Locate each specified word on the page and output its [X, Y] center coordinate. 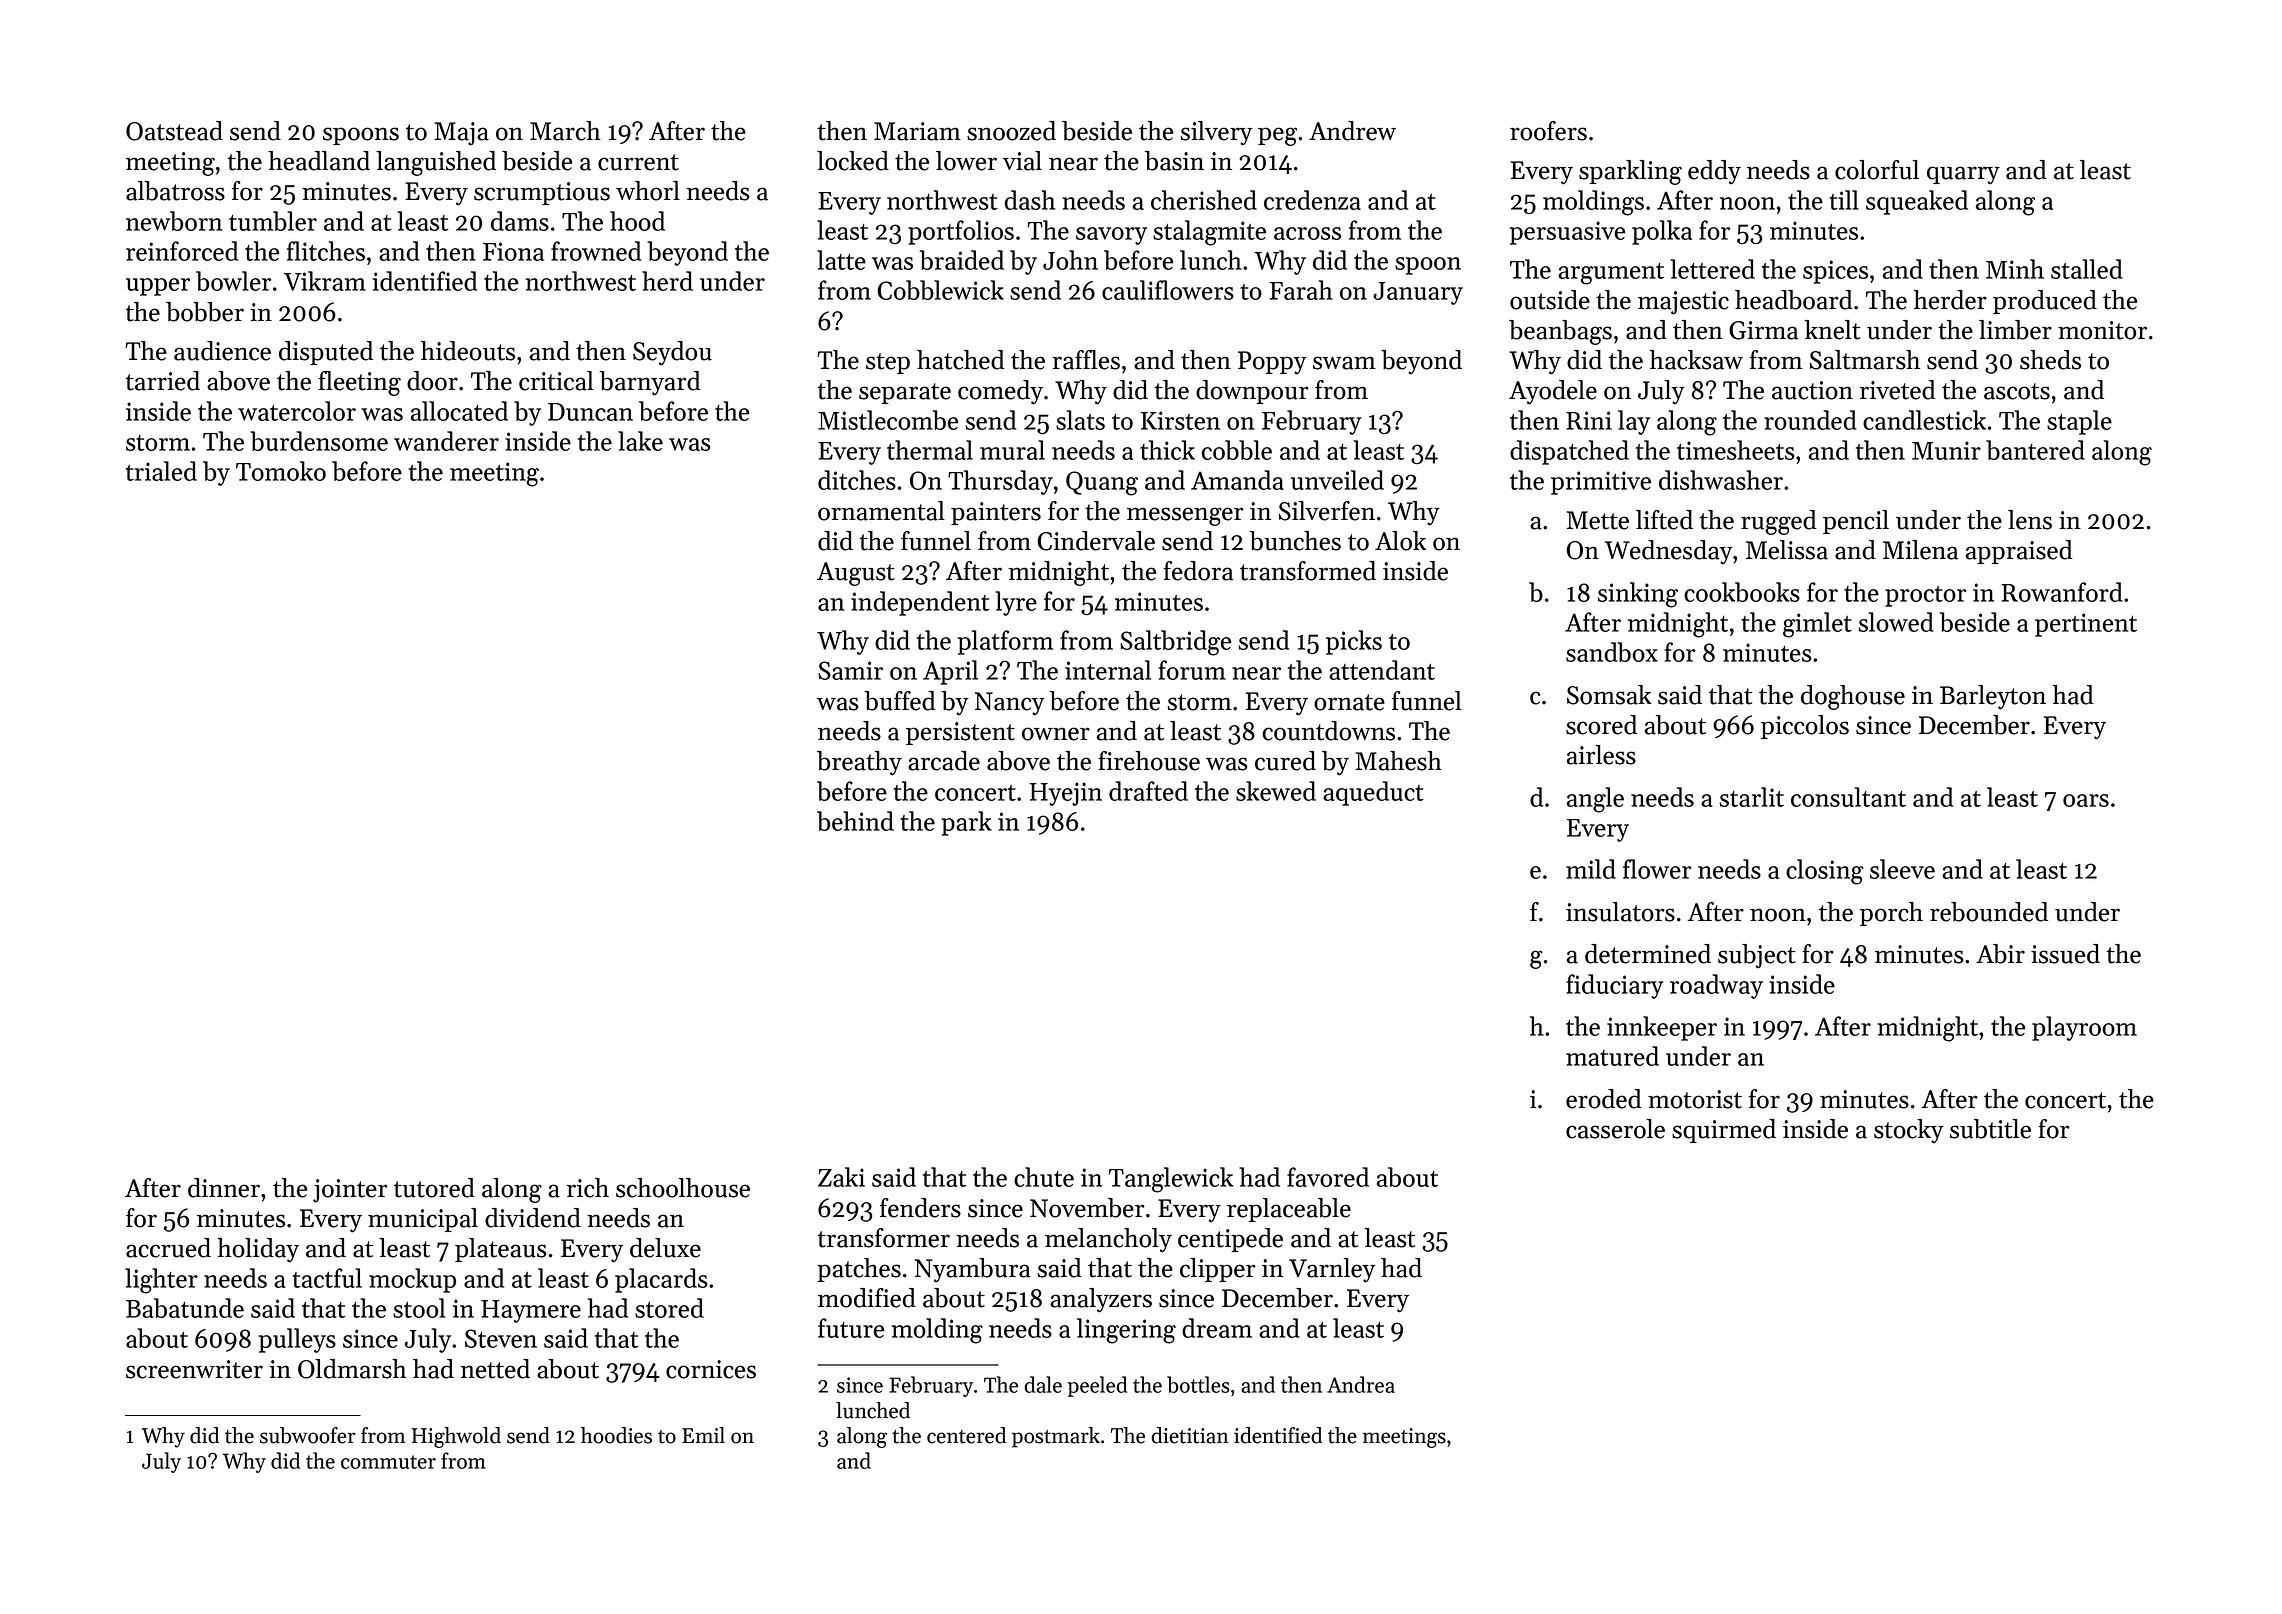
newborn [174, 221]
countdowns [1329, 731]
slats [1080, 420]
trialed [161, 471]
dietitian [1190, 1435]
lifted [1664, 520]
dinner [224, 1188]
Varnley [1332, 1270]
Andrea [1361, 1384]
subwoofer [308, 1435]
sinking [1638, 595]
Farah [1301, 290]
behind [855, 821]
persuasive [1567, 233]
